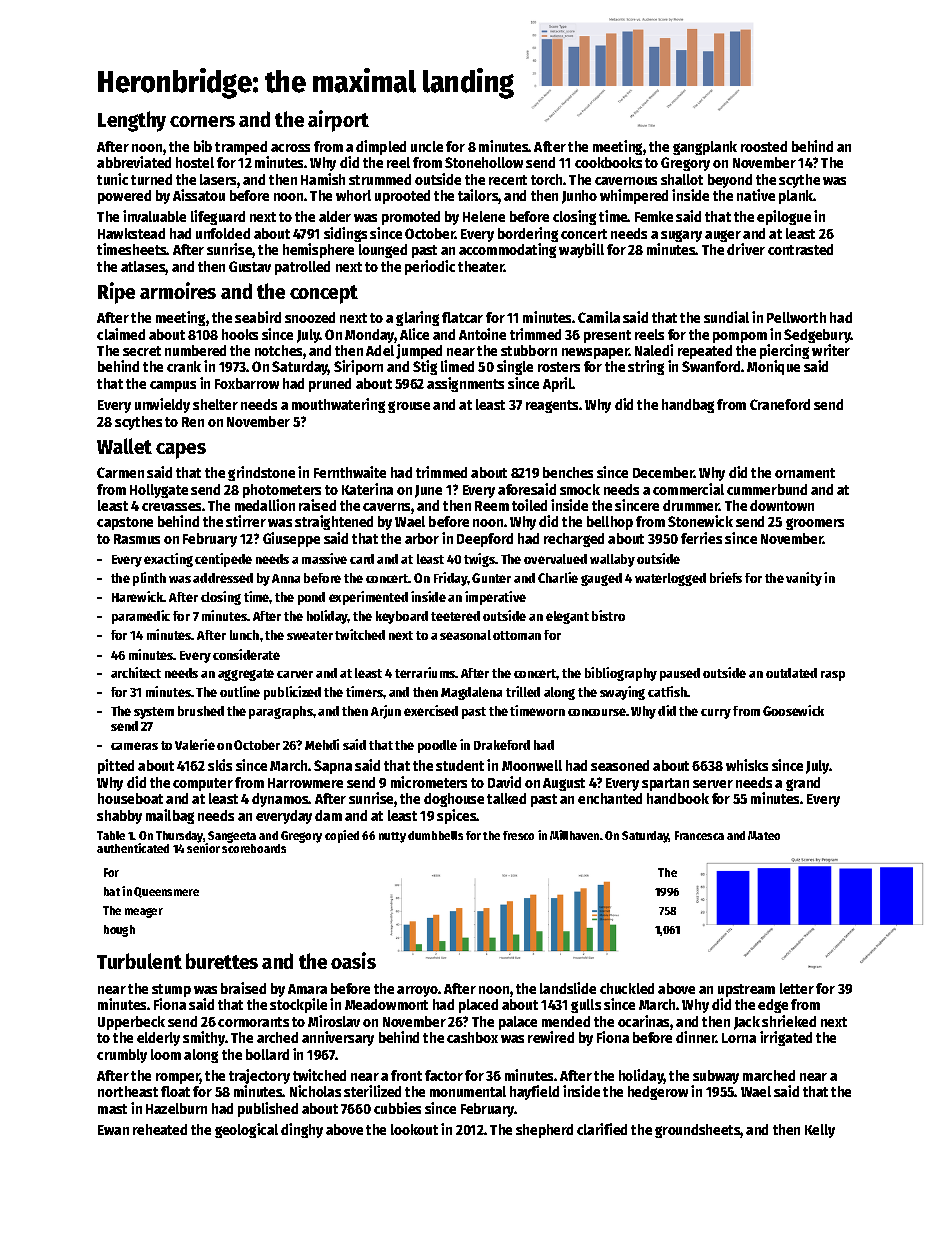 The height and width of the page is (1233, 952). What do you see at coordinates (764, 146) in the page?
I see `roosted` at bounding box center [764, 146].
